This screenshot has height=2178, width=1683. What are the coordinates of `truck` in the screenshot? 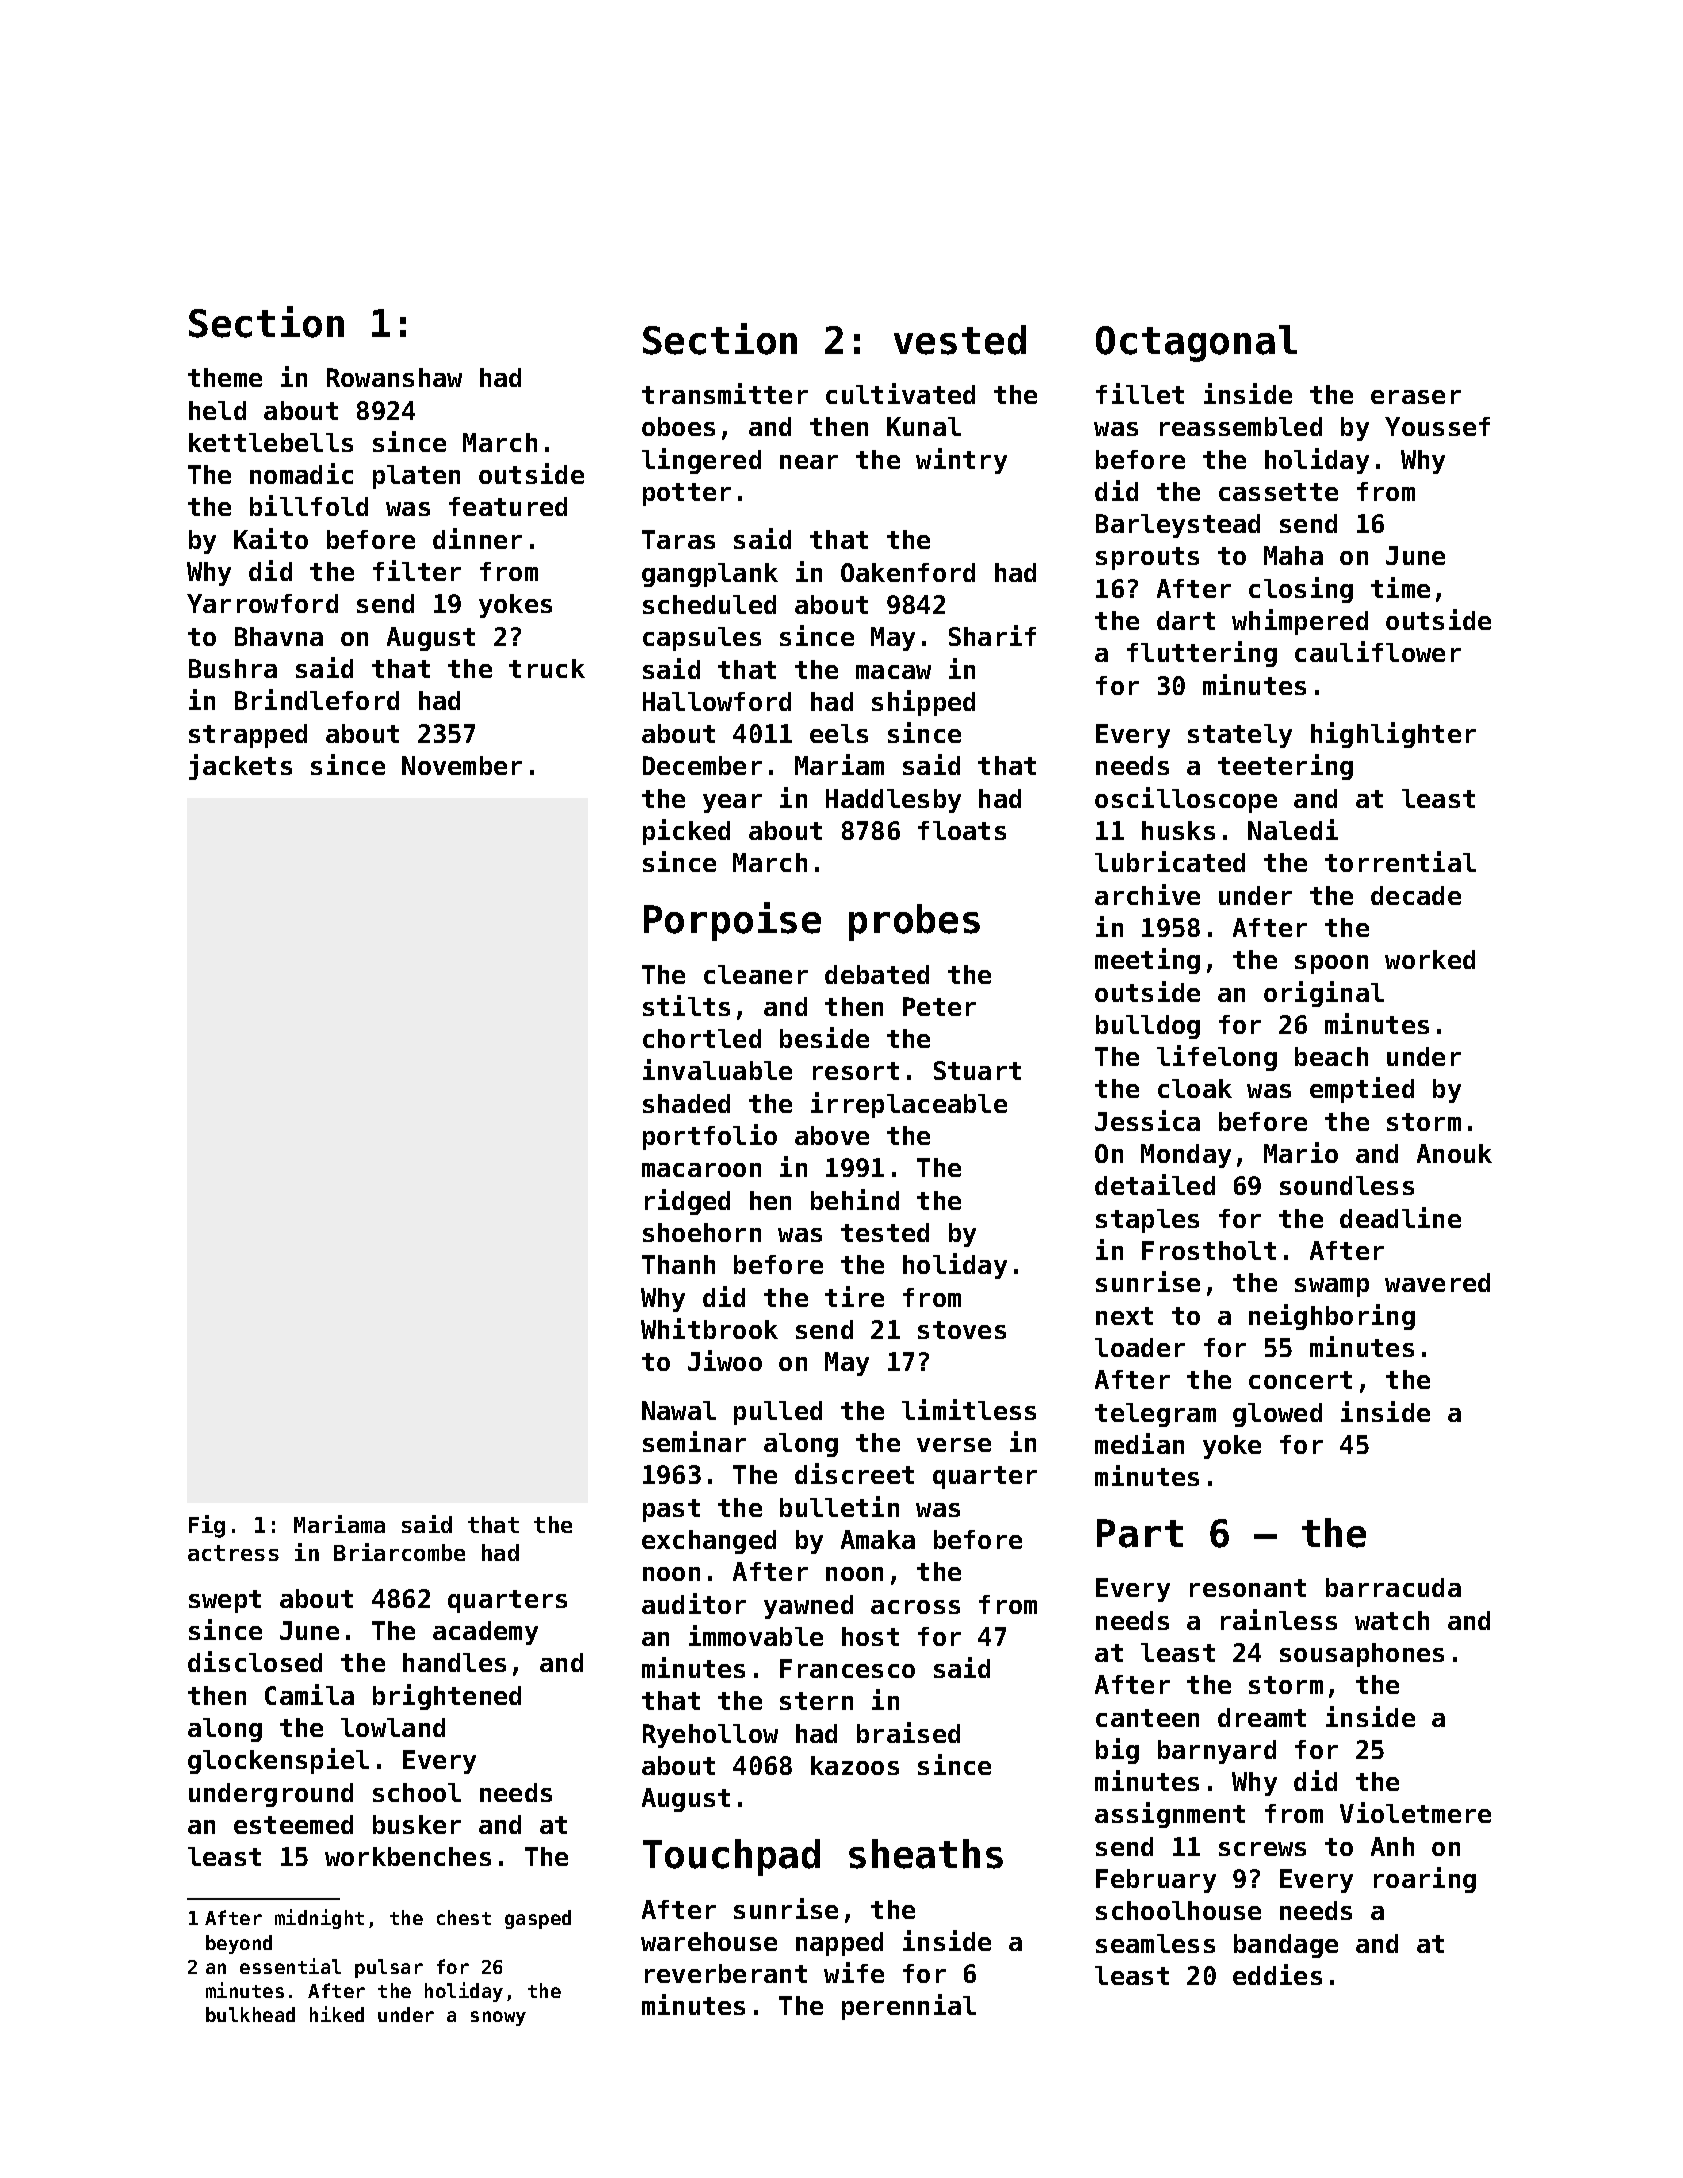 It's located at (547, 668).
